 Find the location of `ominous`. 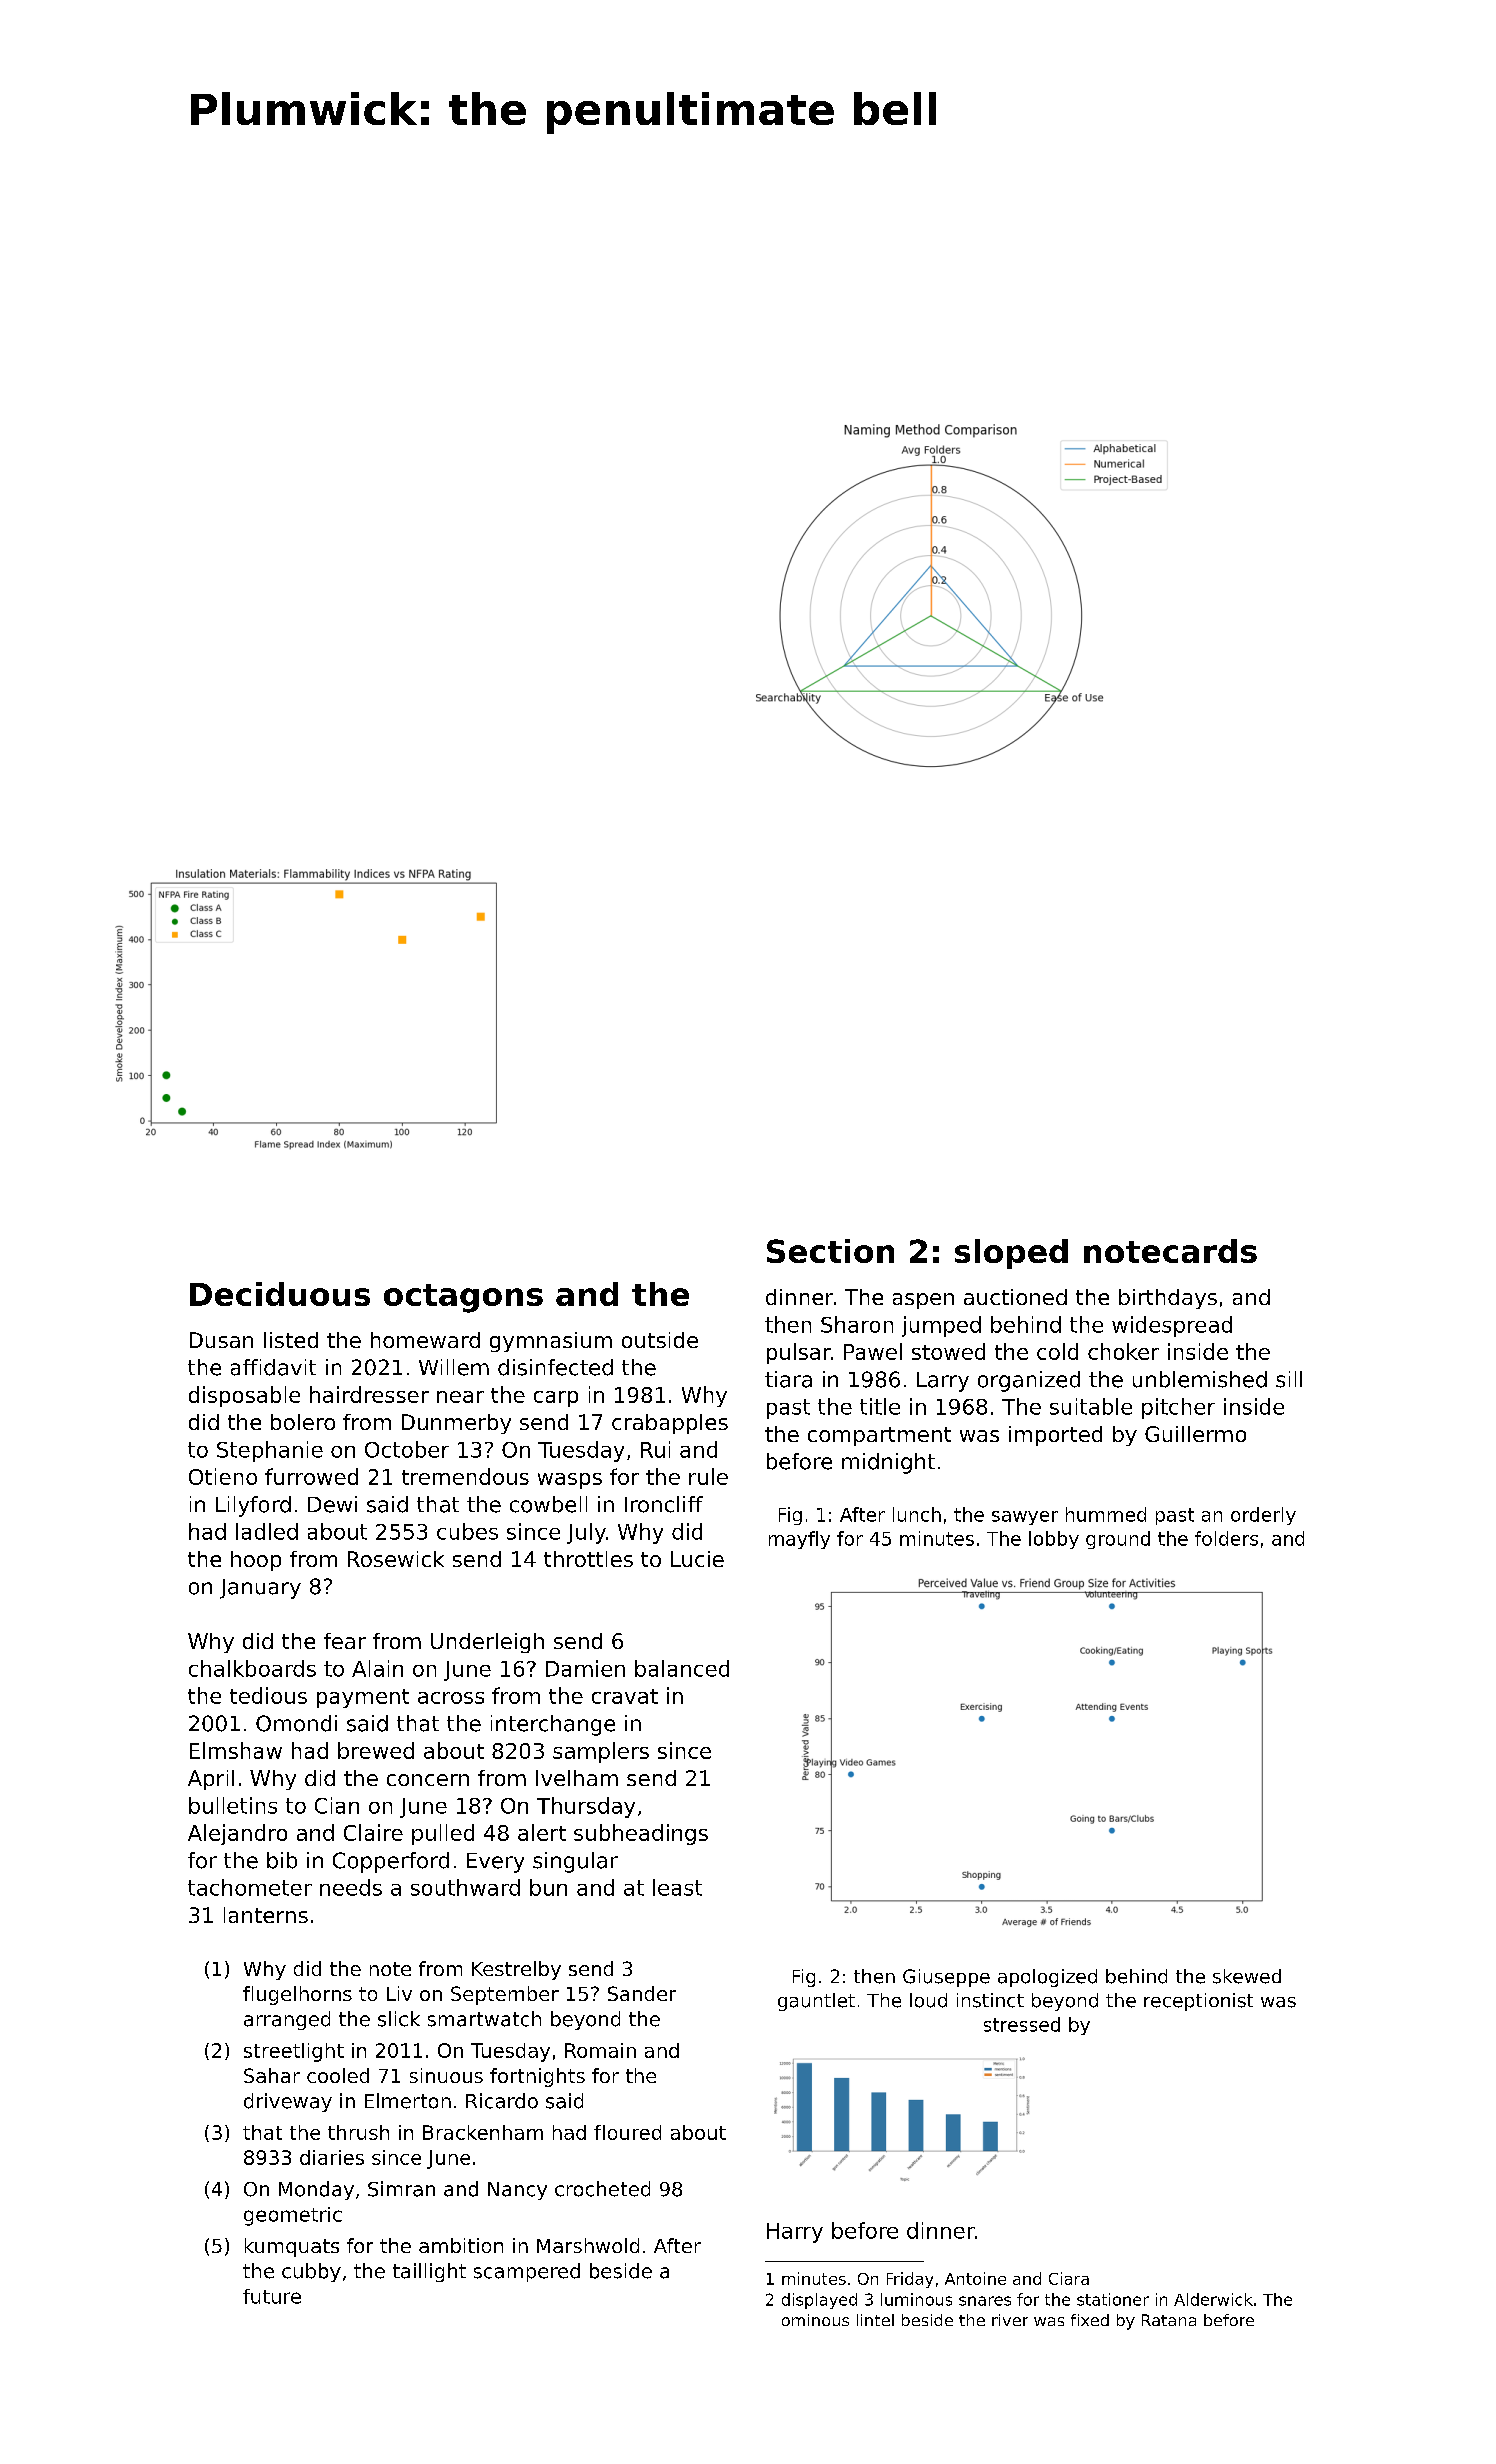

ominous is located at coordinates (815, 2320).
